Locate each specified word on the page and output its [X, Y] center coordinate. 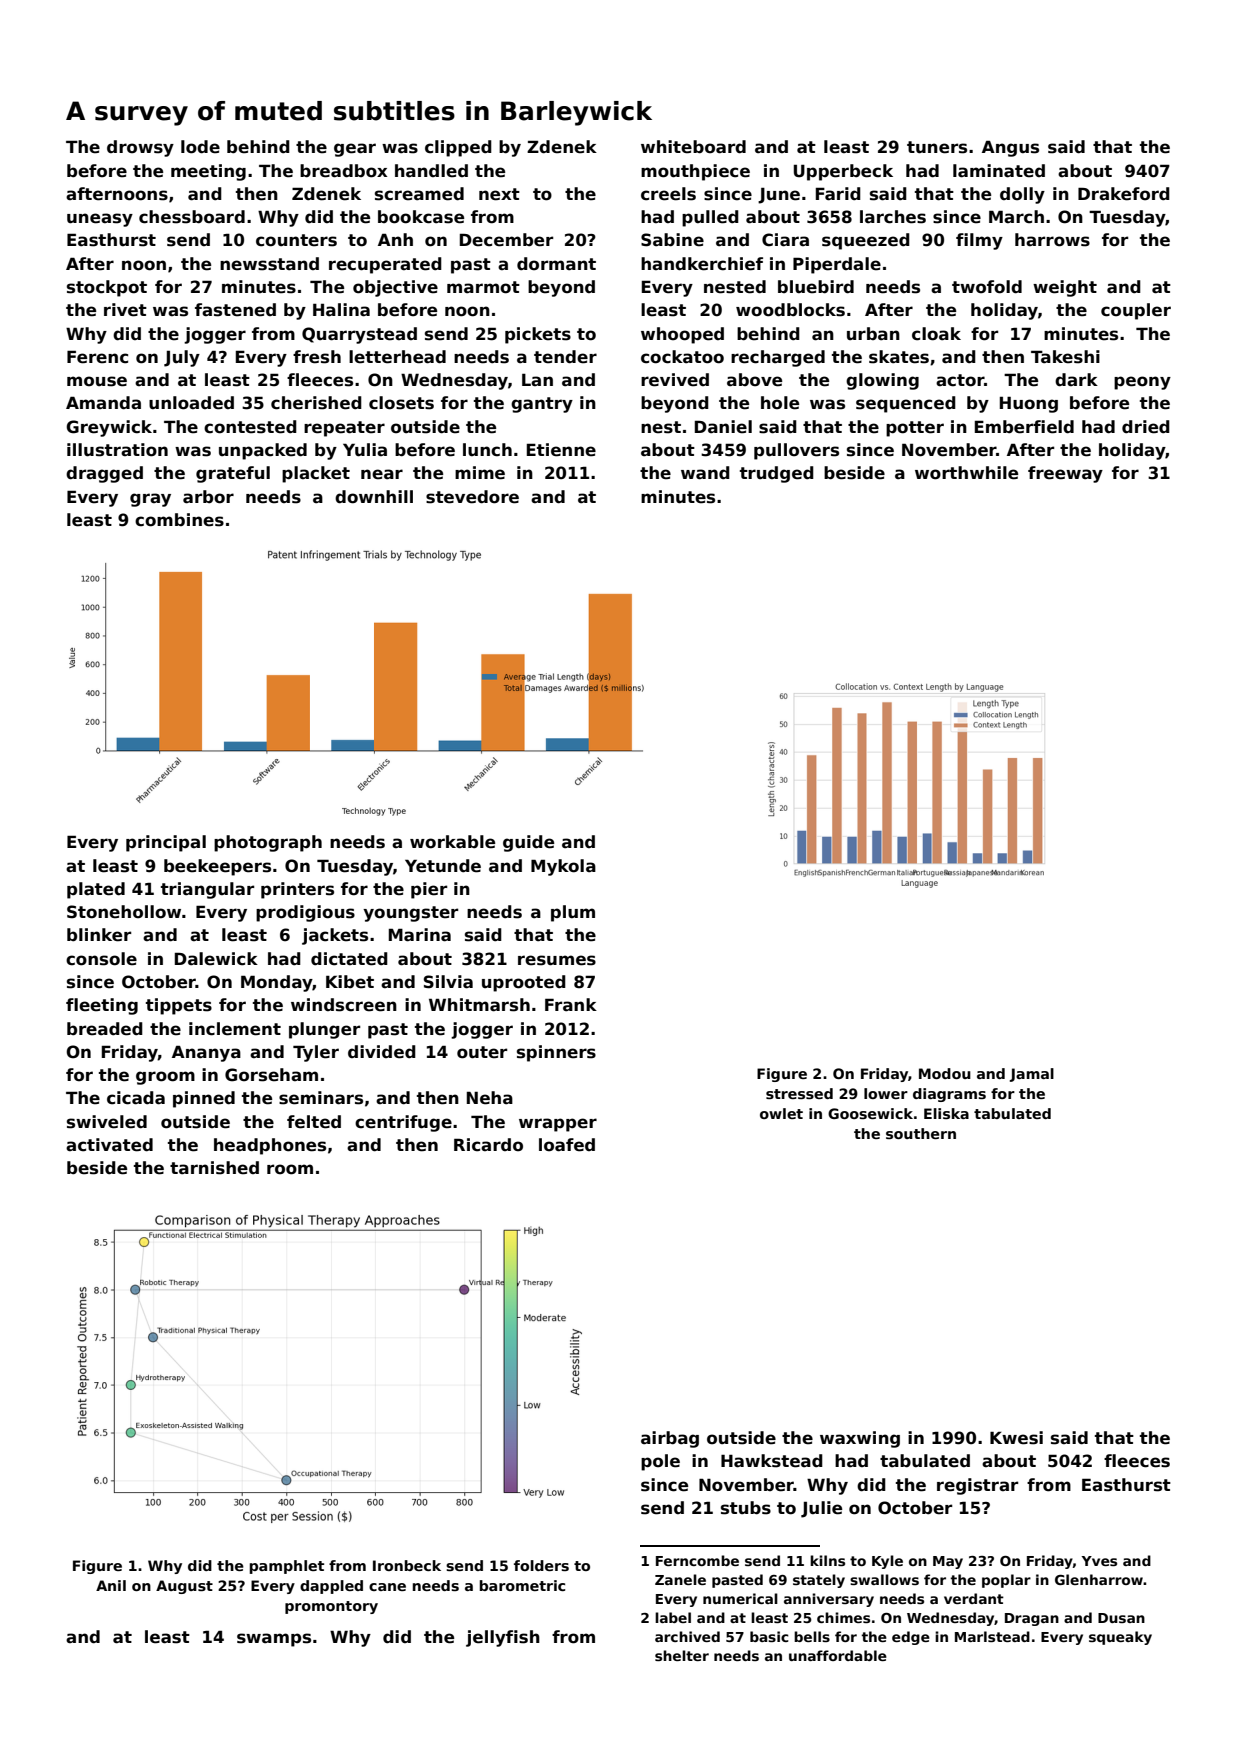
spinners [556, 1053]
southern [921, 1133]
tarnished [214, 1168]
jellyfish [503, 1638]
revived [675, 380]
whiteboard [693, 147]
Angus [1010, 148]
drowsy [140, 148]
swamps [274, 1640]
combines [179, 520]
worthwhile [966, 473]
